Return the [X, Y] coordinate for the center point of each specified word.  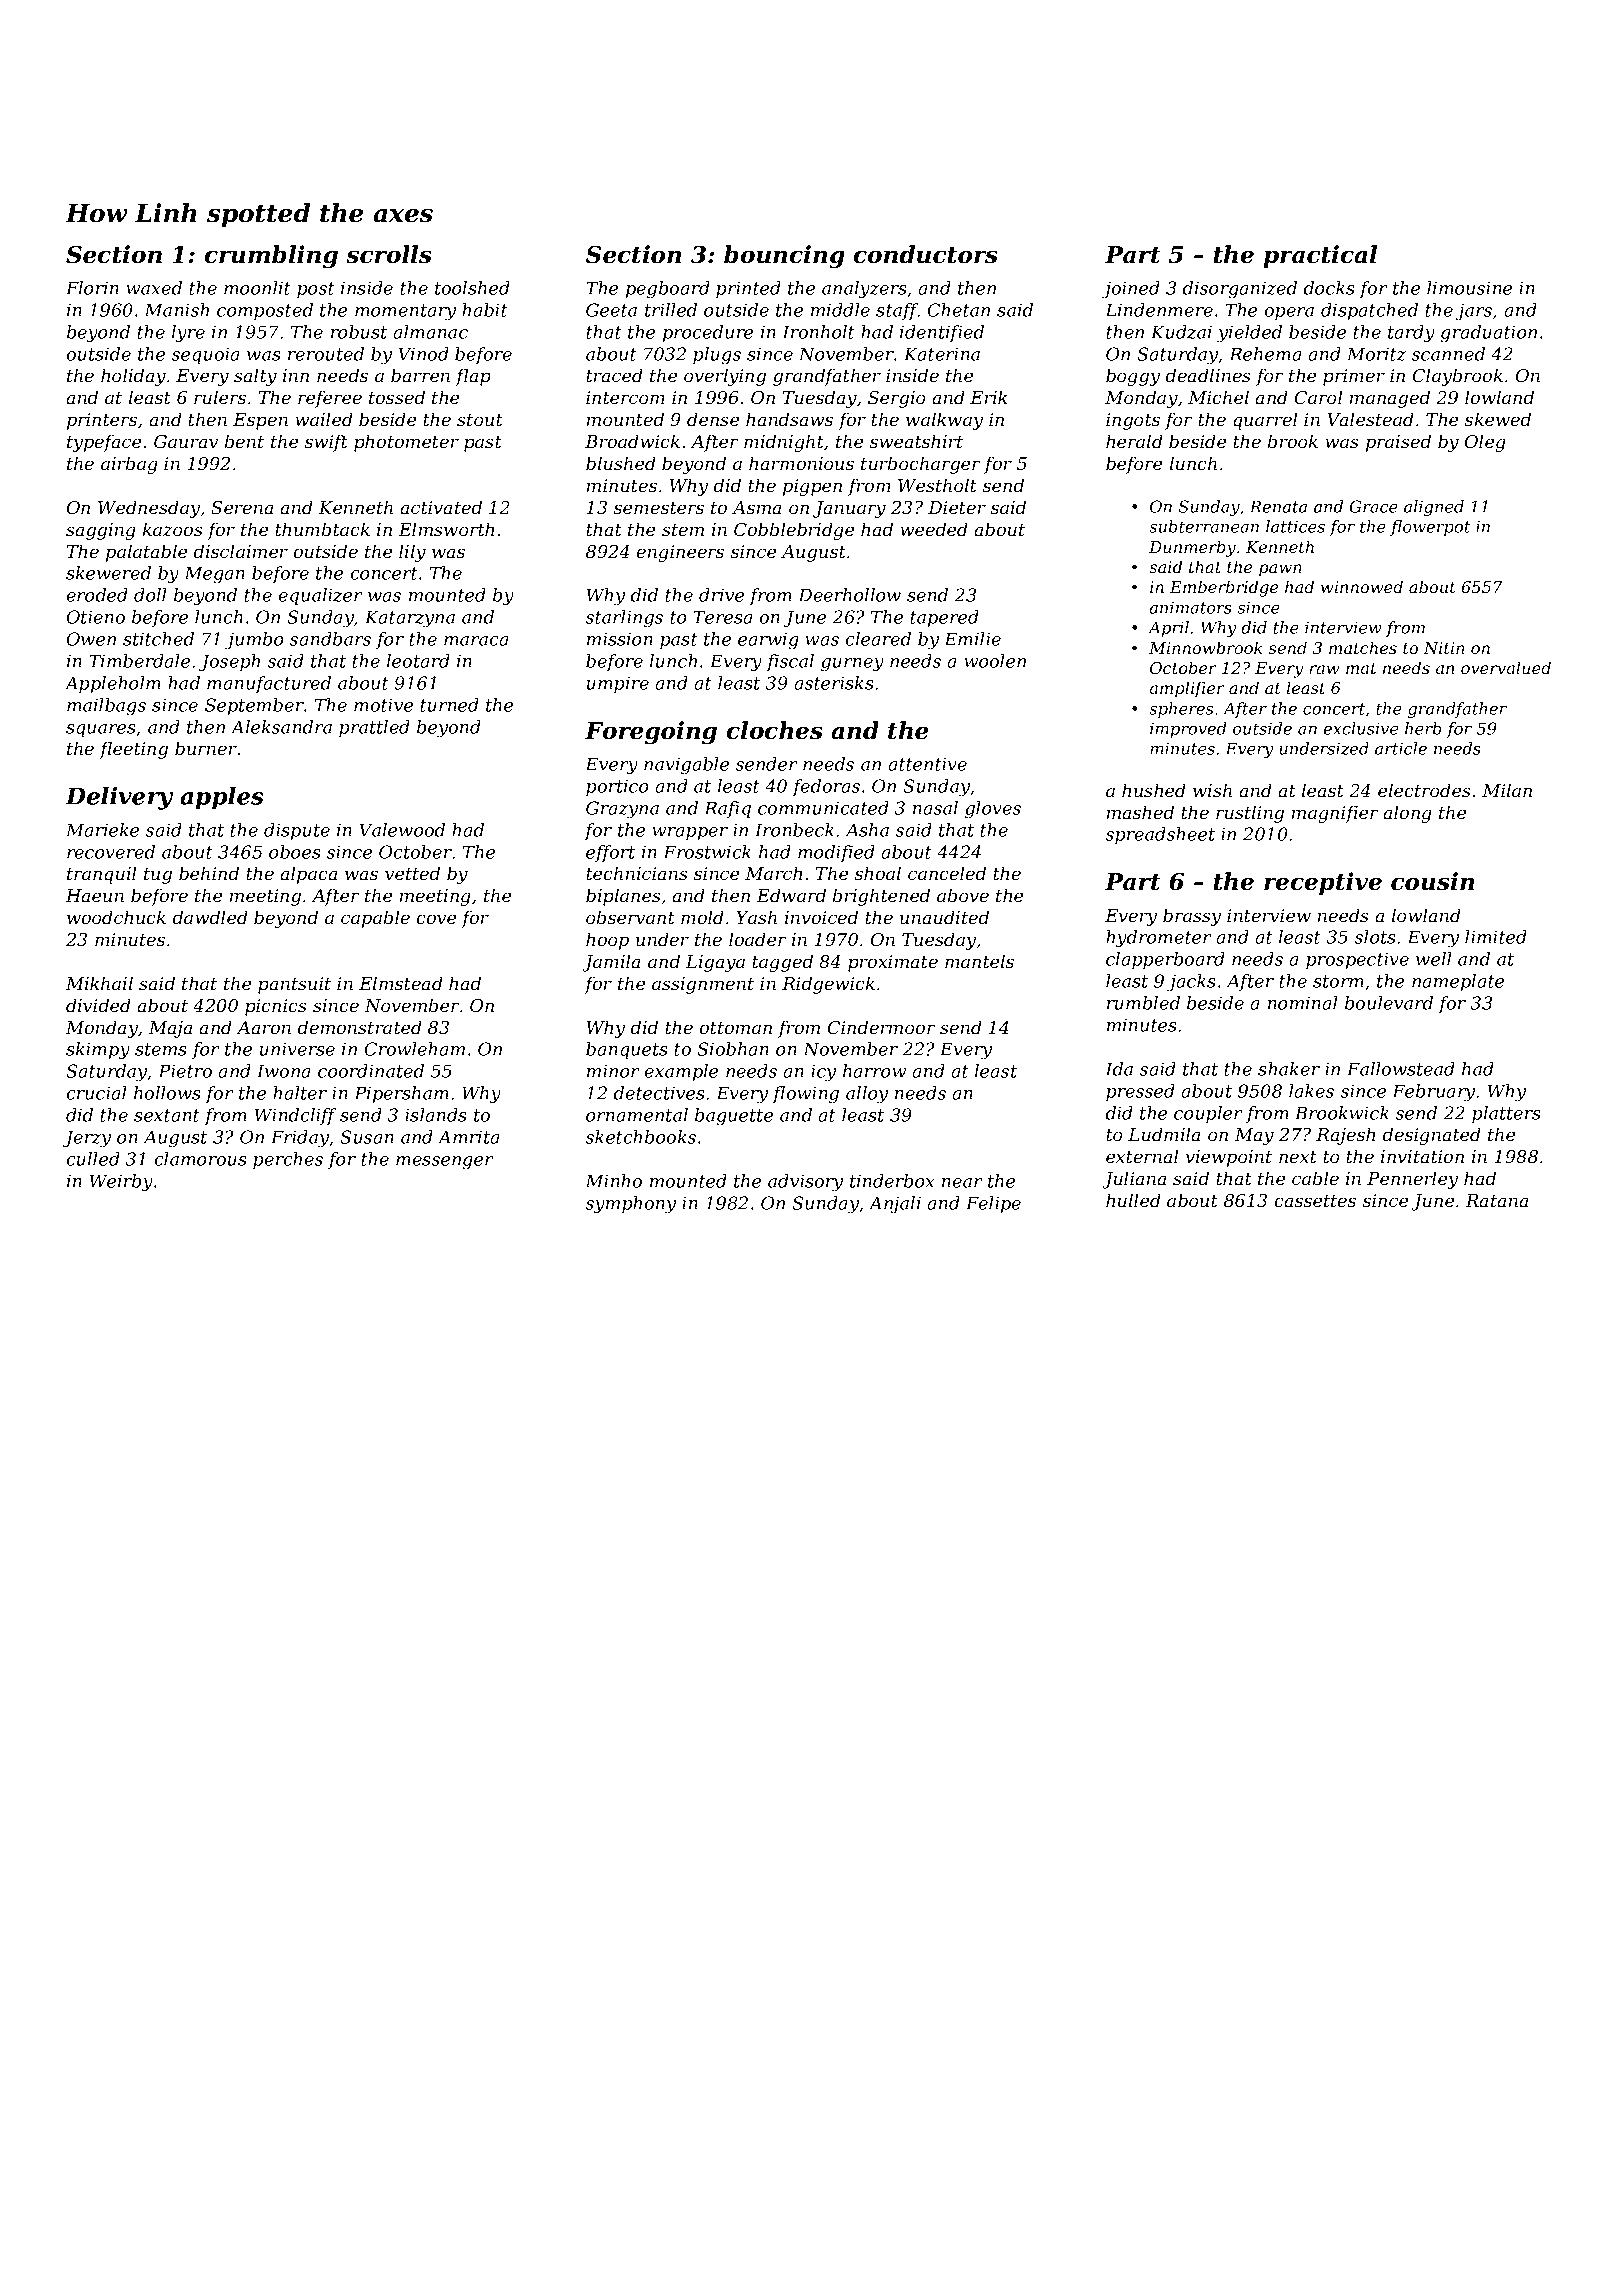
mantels [979, 961]
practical [1320, 256]
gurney [852, 665]
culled [93, 1159]
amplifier [1187, 689]
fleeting [133, 750]
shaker [1289, 1069]
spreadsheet [1160, 835]
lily [412, 553]
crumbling [271, 256]
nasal [935, 808]
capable [375, 919]
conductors [926, 254]
